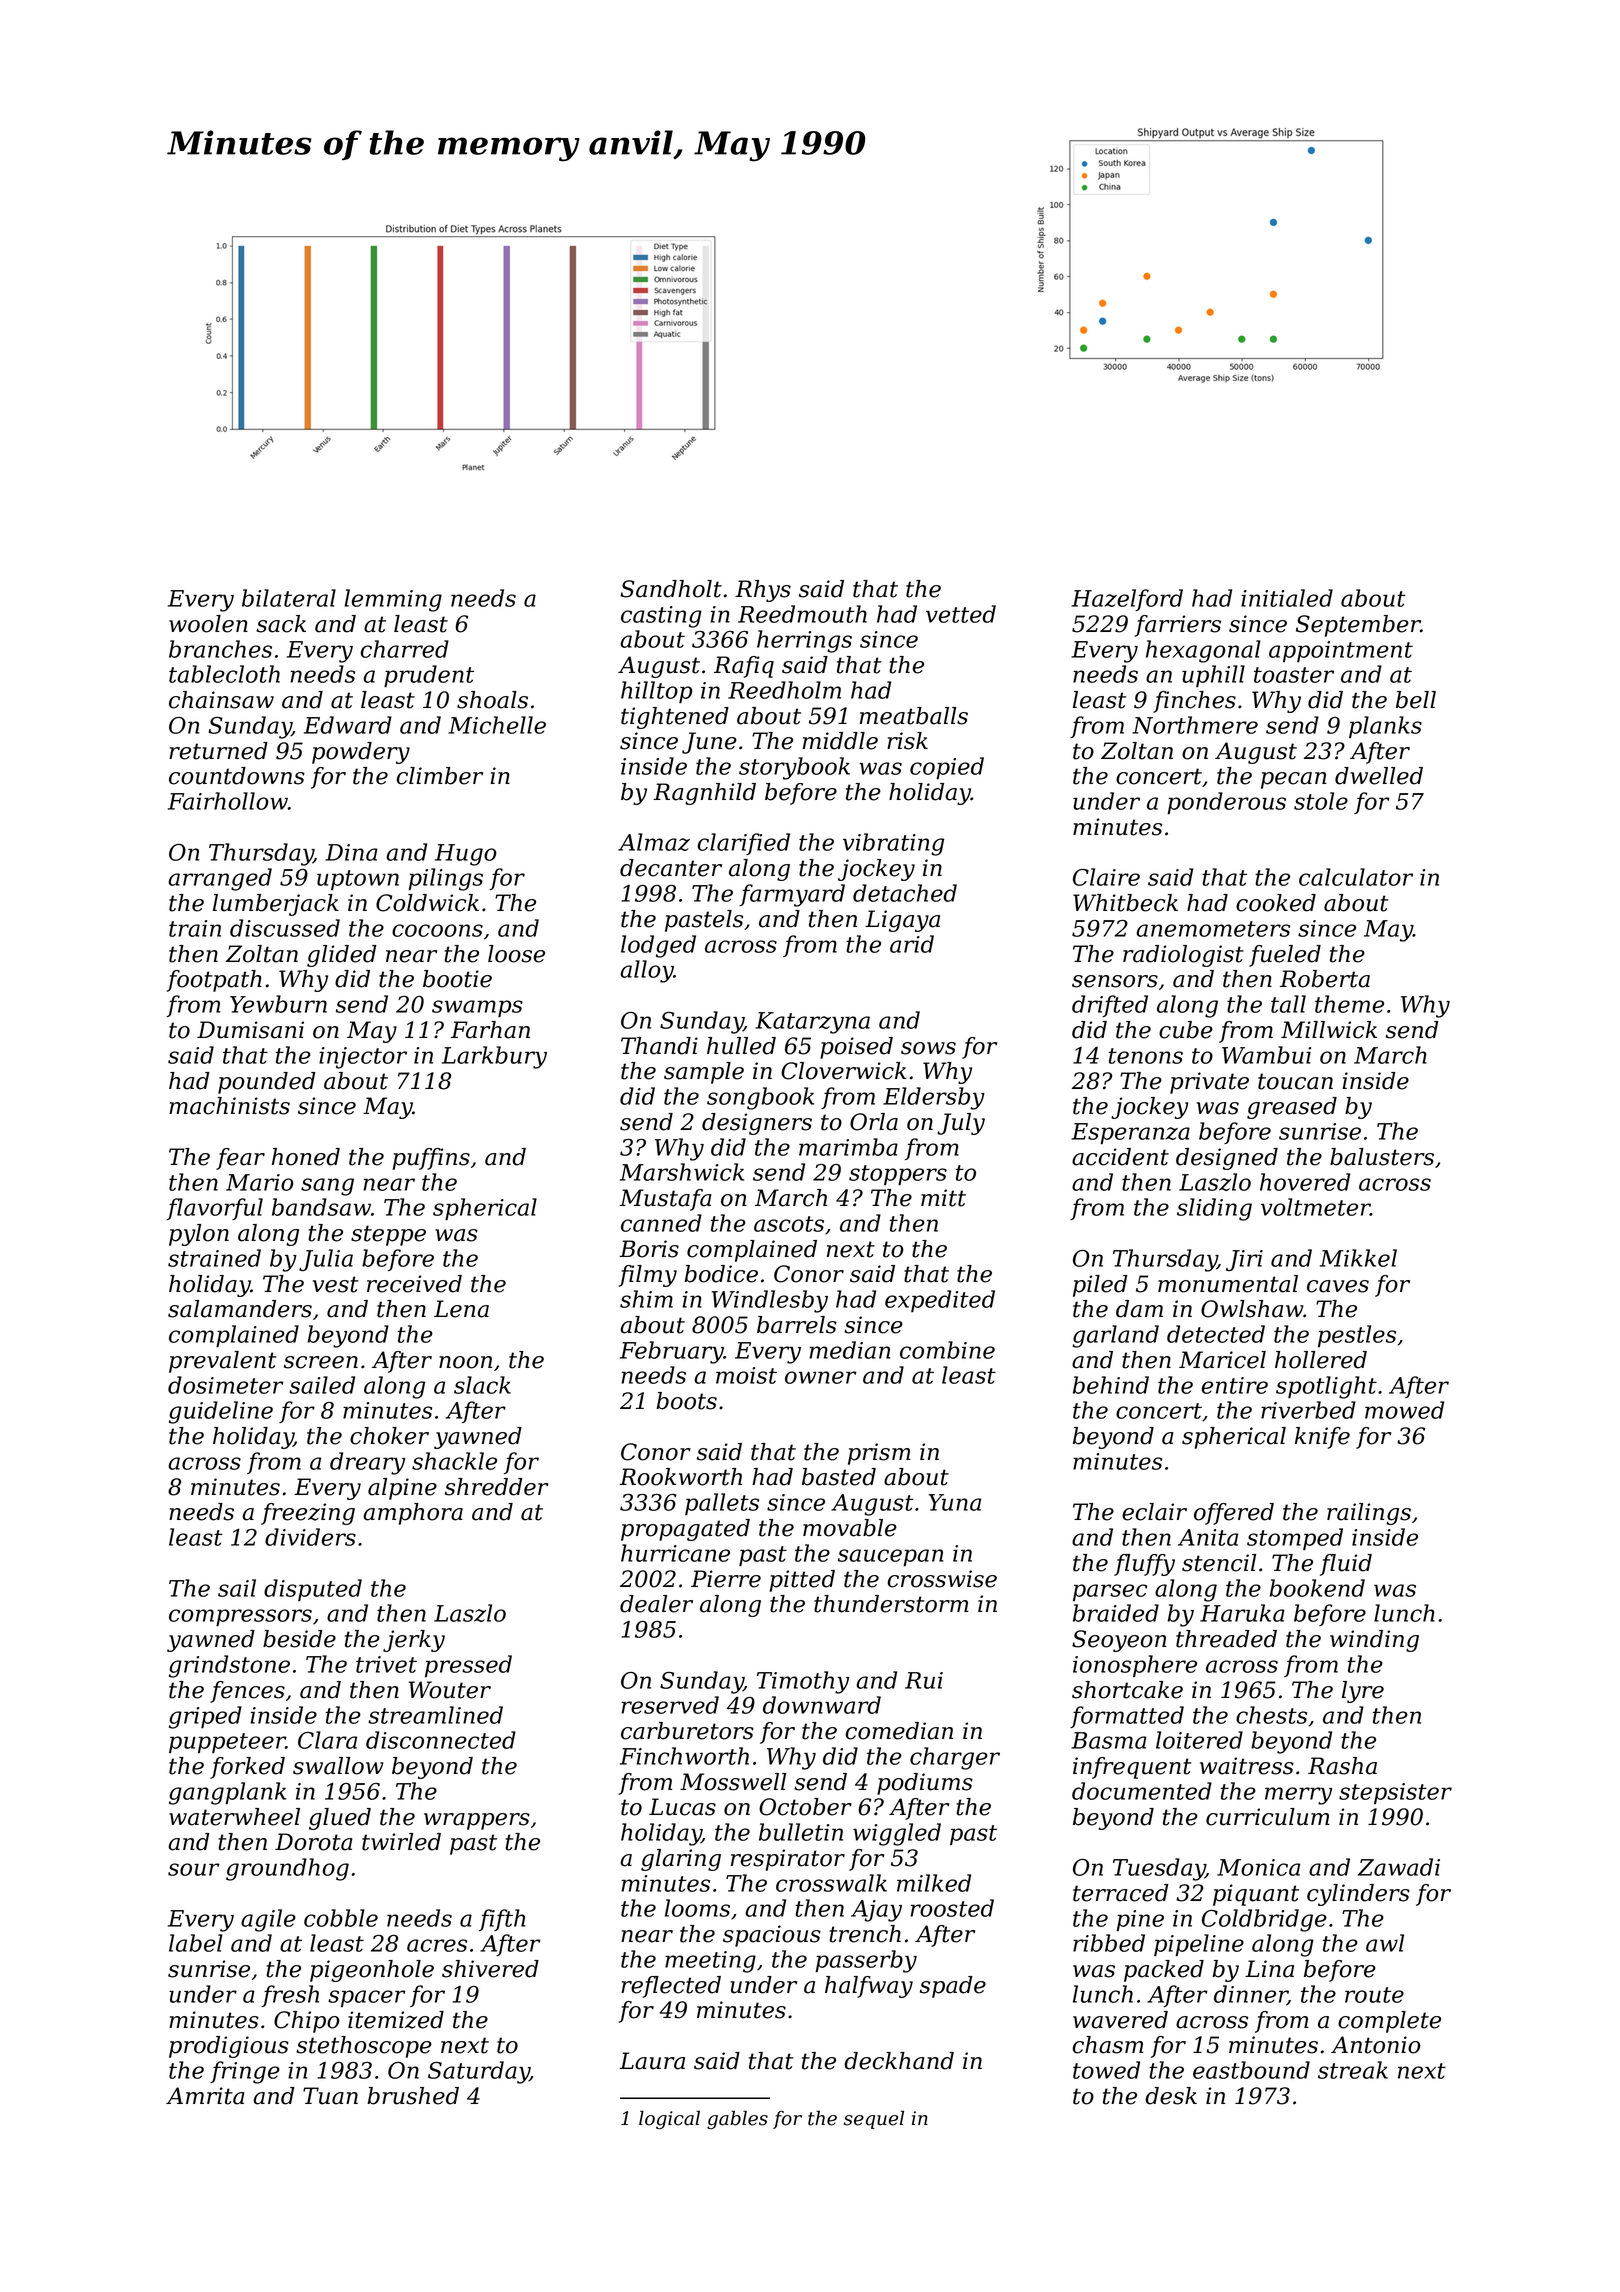 Image resolution: width=1620 pixels, height=2292 pixels. I want to click on Whitbeck, so click(1125, 903).
